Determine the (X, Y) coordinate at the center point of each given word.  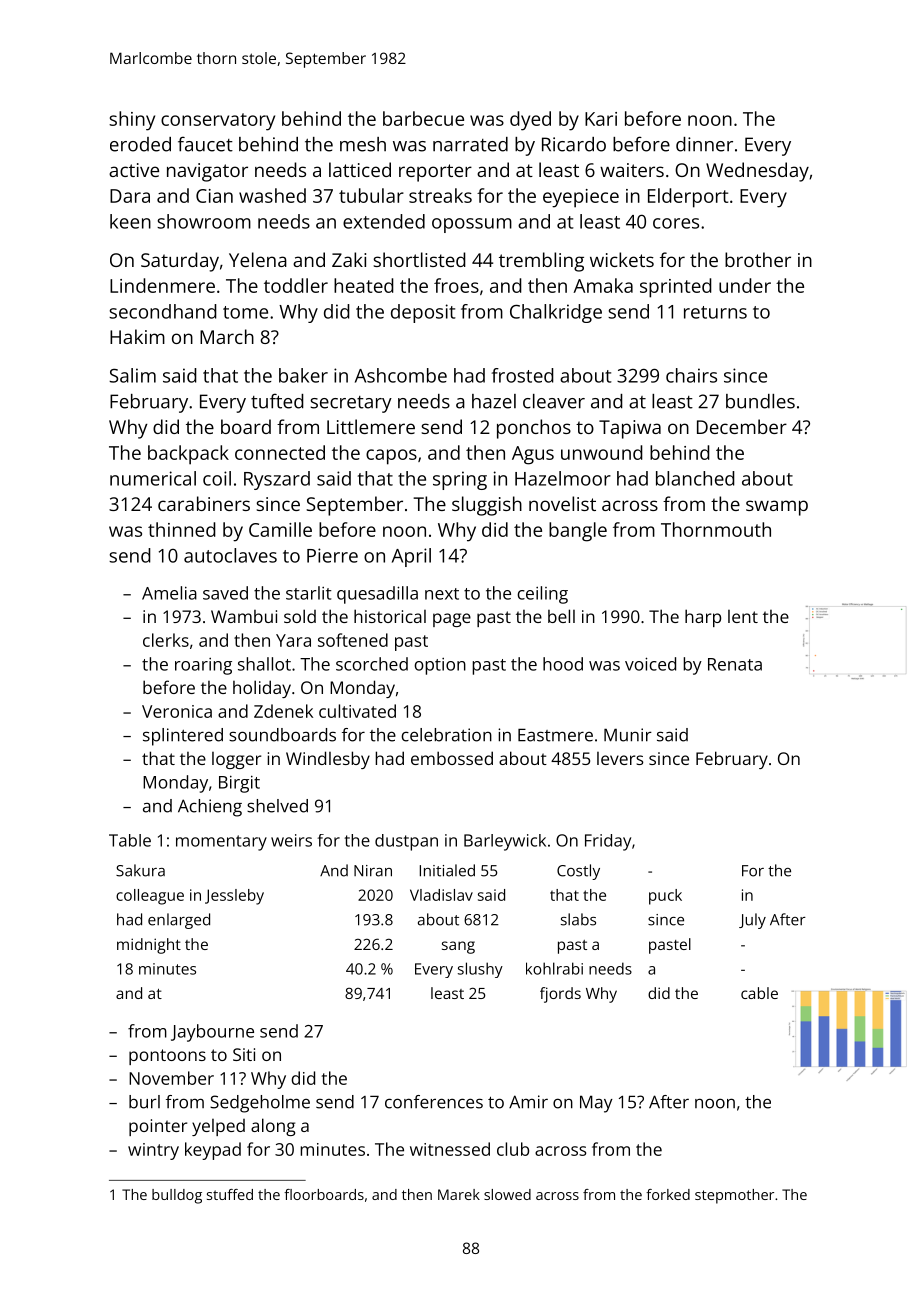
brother (758, 259)
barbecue (423, 118)
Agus (533, 455)
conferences (434, 1102)
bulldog (177, 1196)
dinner (704, 144)
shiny (132, 121)
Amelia (169, 593)
